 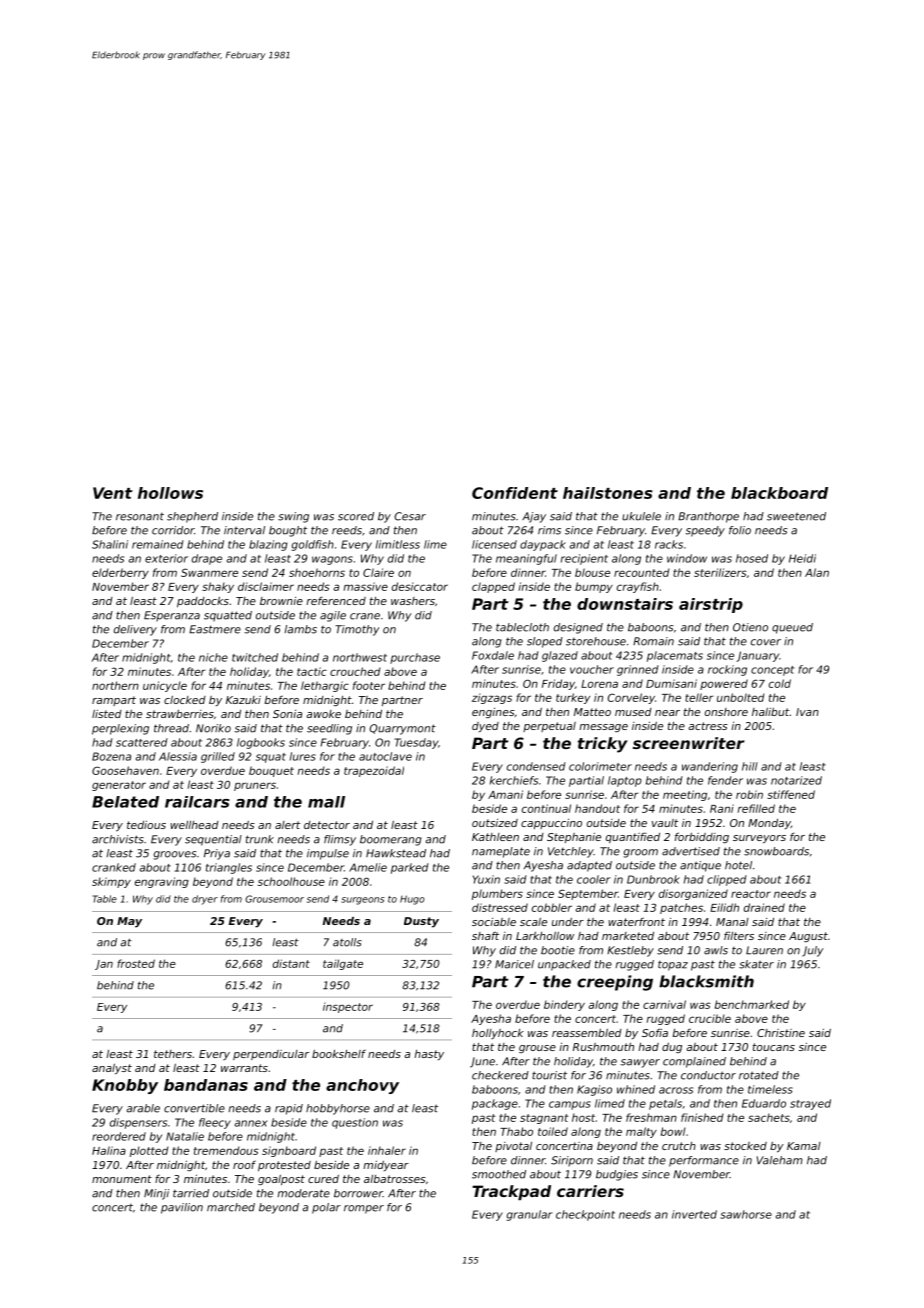 What do you see at coordinates (268, 545) in the screenshot?
I see `blazing` at bounding box center [268, 545].
